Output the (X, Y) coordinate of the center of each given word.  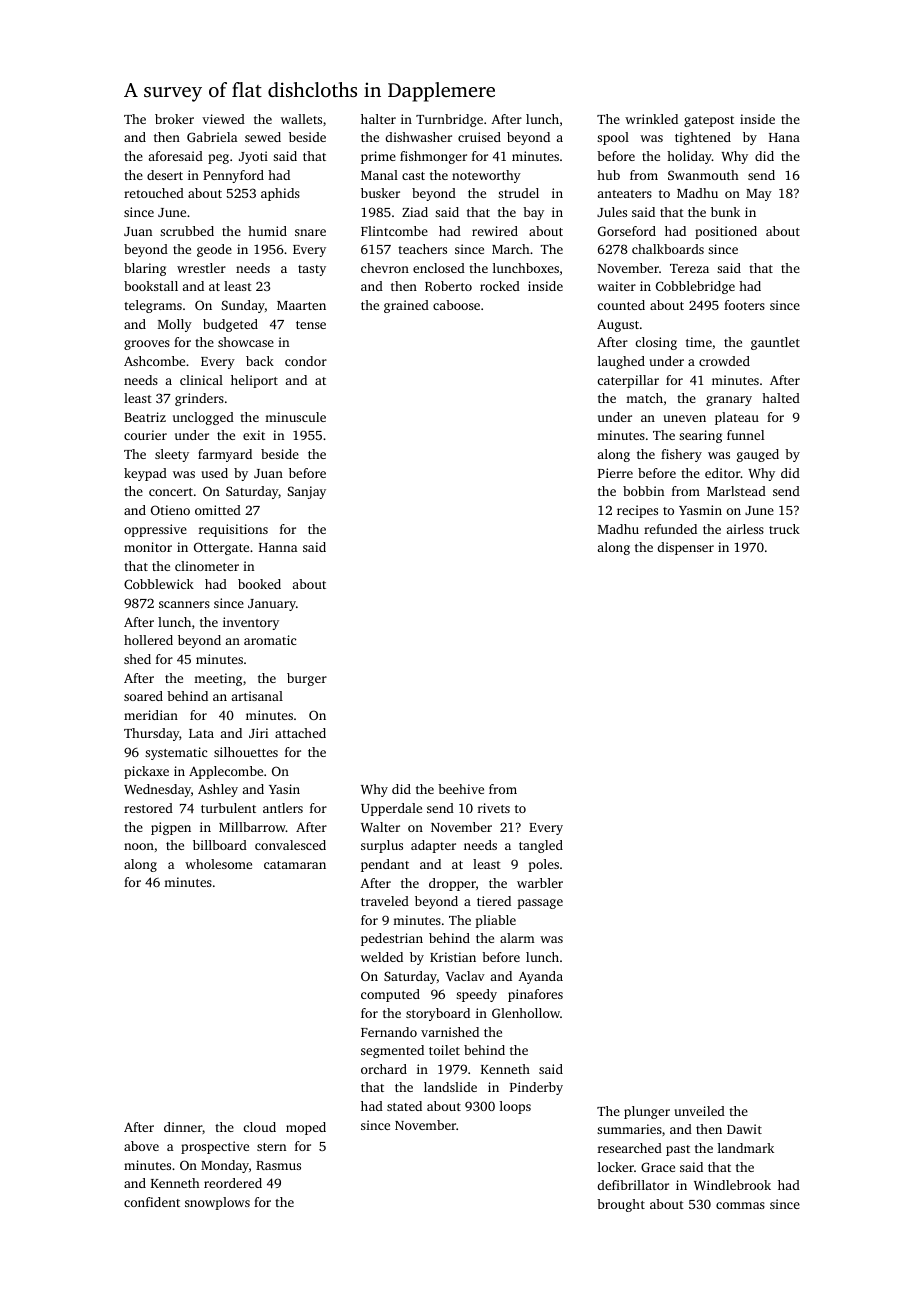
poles (543, 865)
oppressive (155, 530)
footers (744, 305)
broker (174, 119)
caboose (456, 305)
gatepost (709, 121)
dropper (452, 884)
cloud (260, 1127)
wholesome (218, 864)
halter (378, 119)
